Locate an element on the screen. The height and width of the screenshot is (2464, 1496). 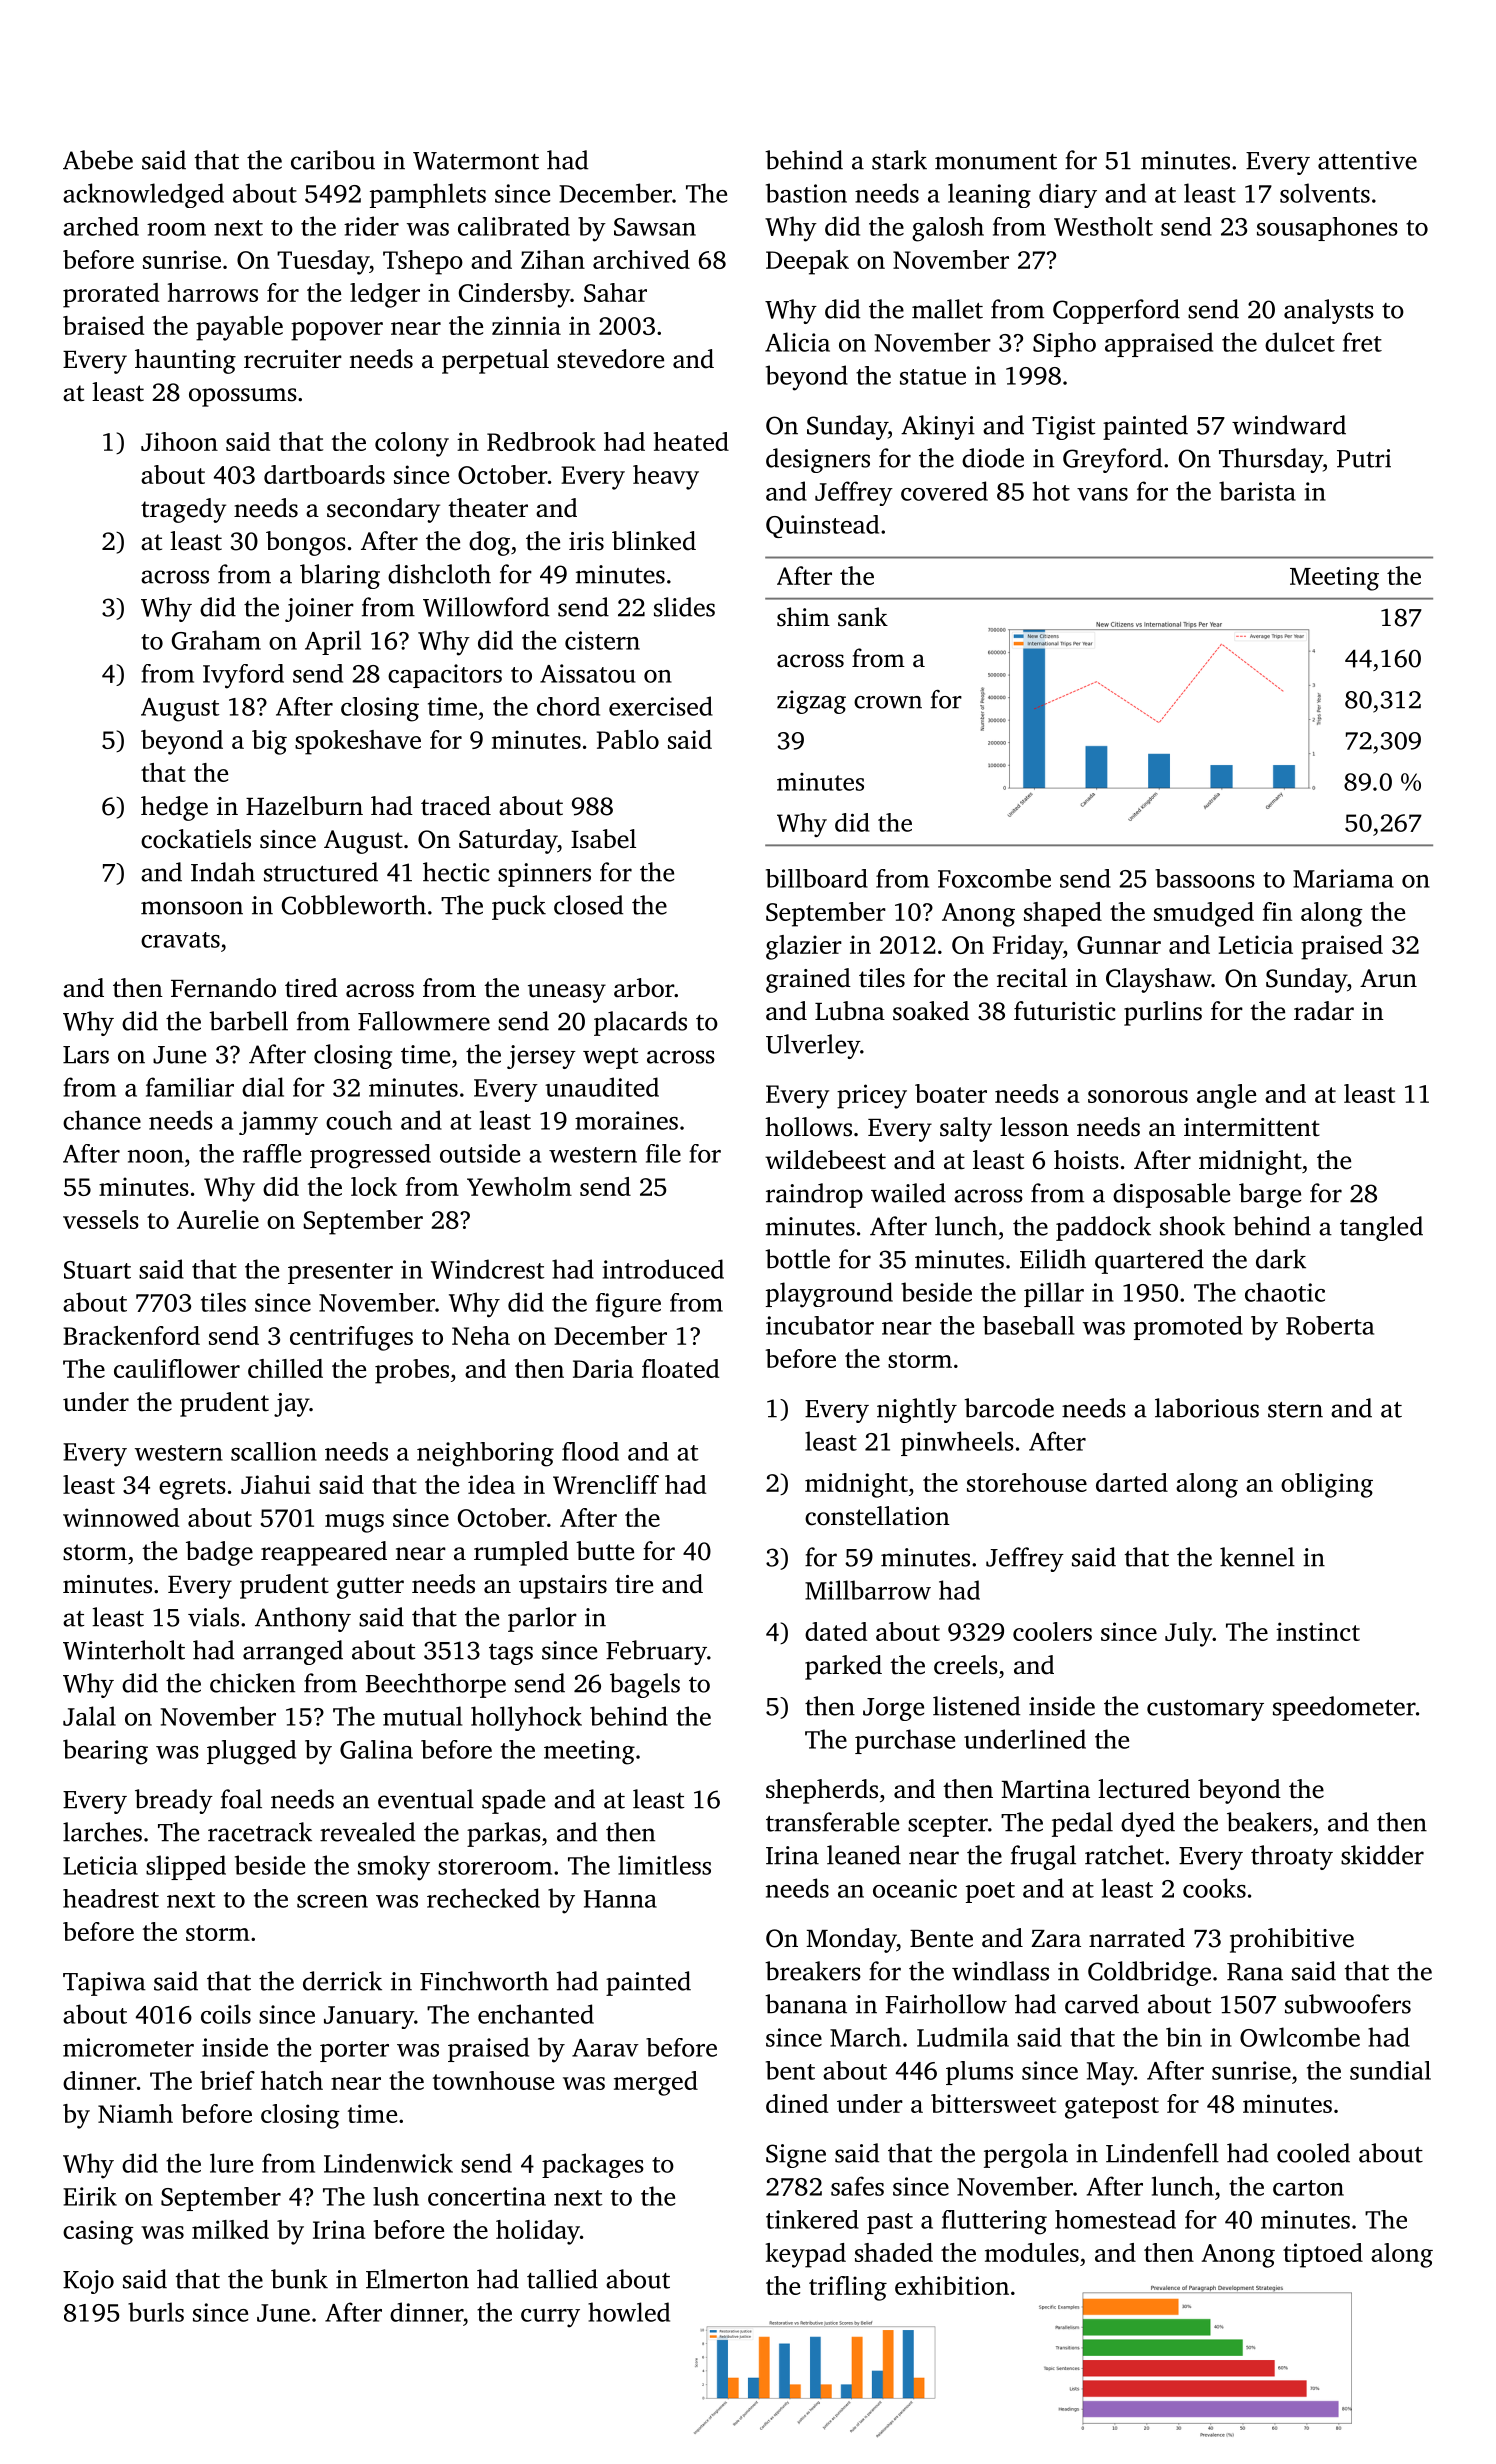
Aurelie is located at coordinates (218, 1219).
